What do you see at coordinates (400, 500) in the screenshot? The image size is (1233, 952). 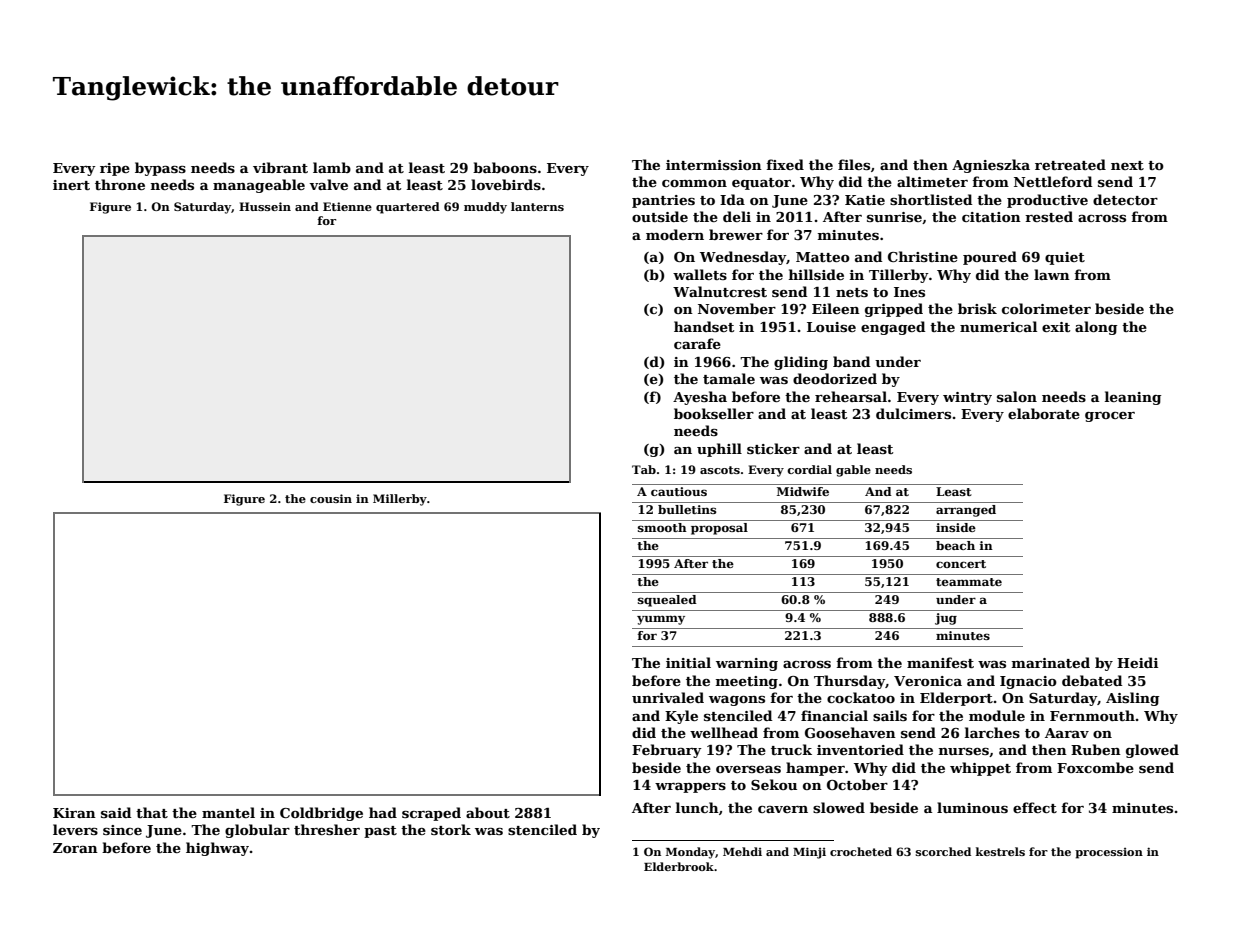 I see `Millerby` at bounding box center [400, 500].
